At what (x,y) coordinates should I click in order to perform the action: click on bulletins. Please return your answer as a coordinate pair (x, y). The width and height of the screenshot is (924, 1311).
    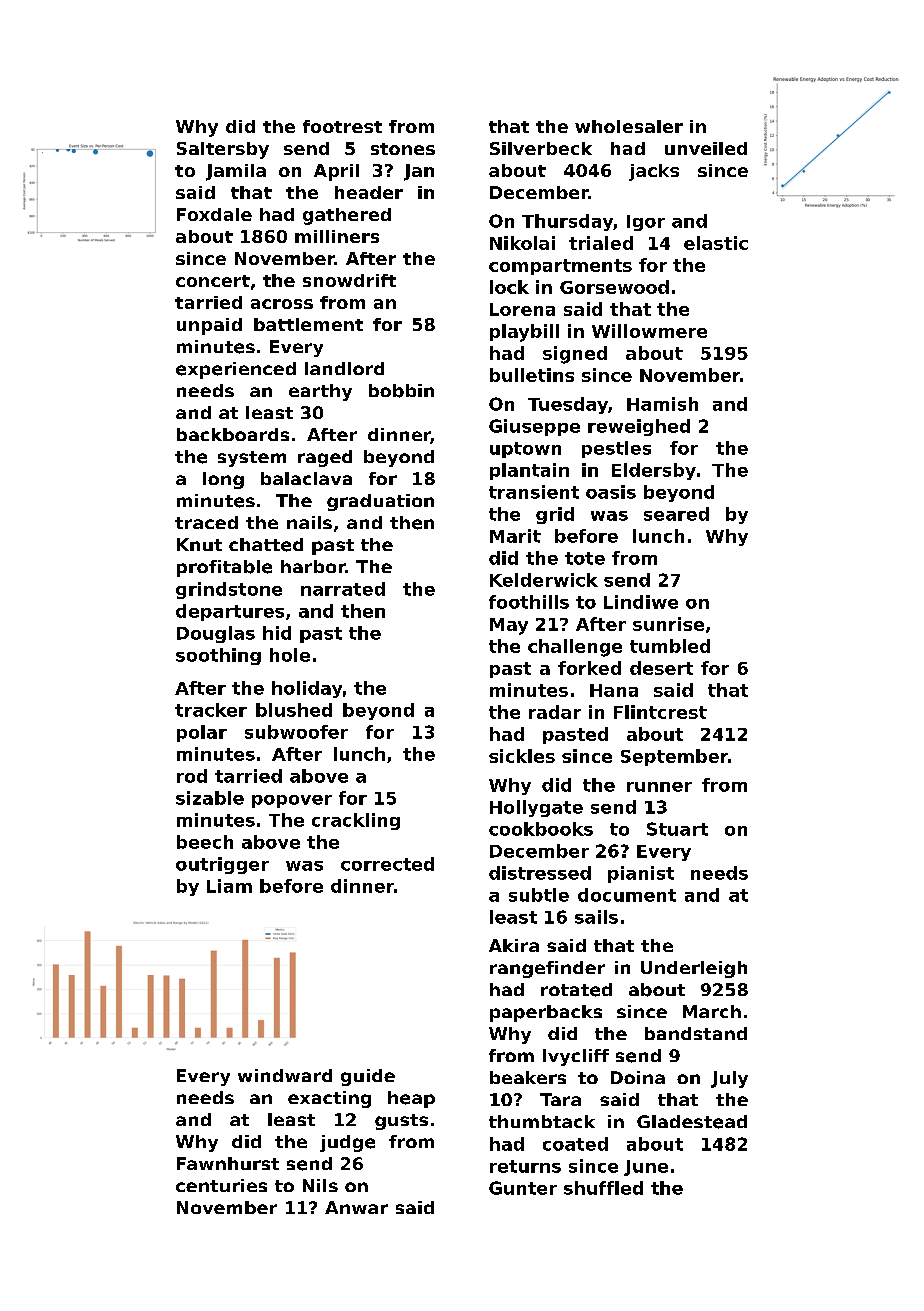
    Looking at the image, I should click on (532, 375).
